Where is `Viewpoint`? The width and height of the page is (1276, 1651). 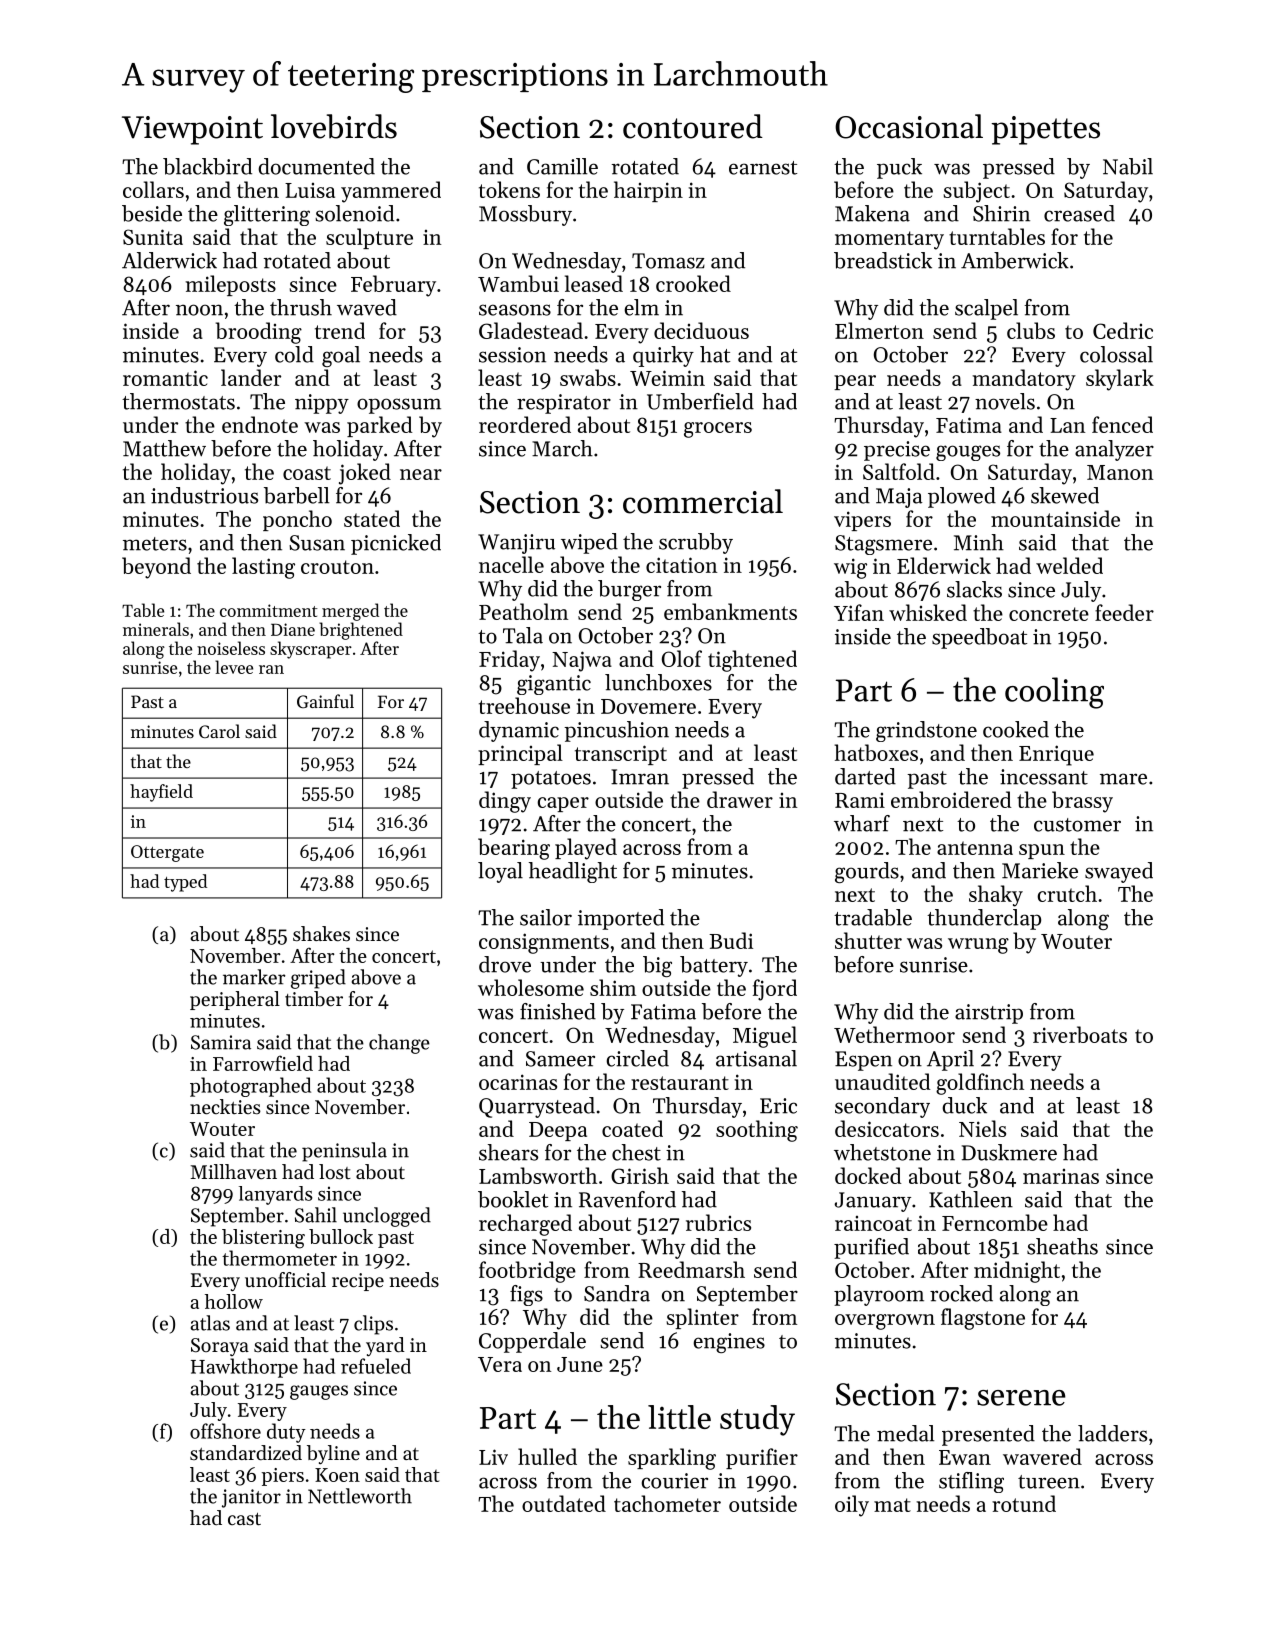
Viewpoint is located at coordinates (192, 130).
